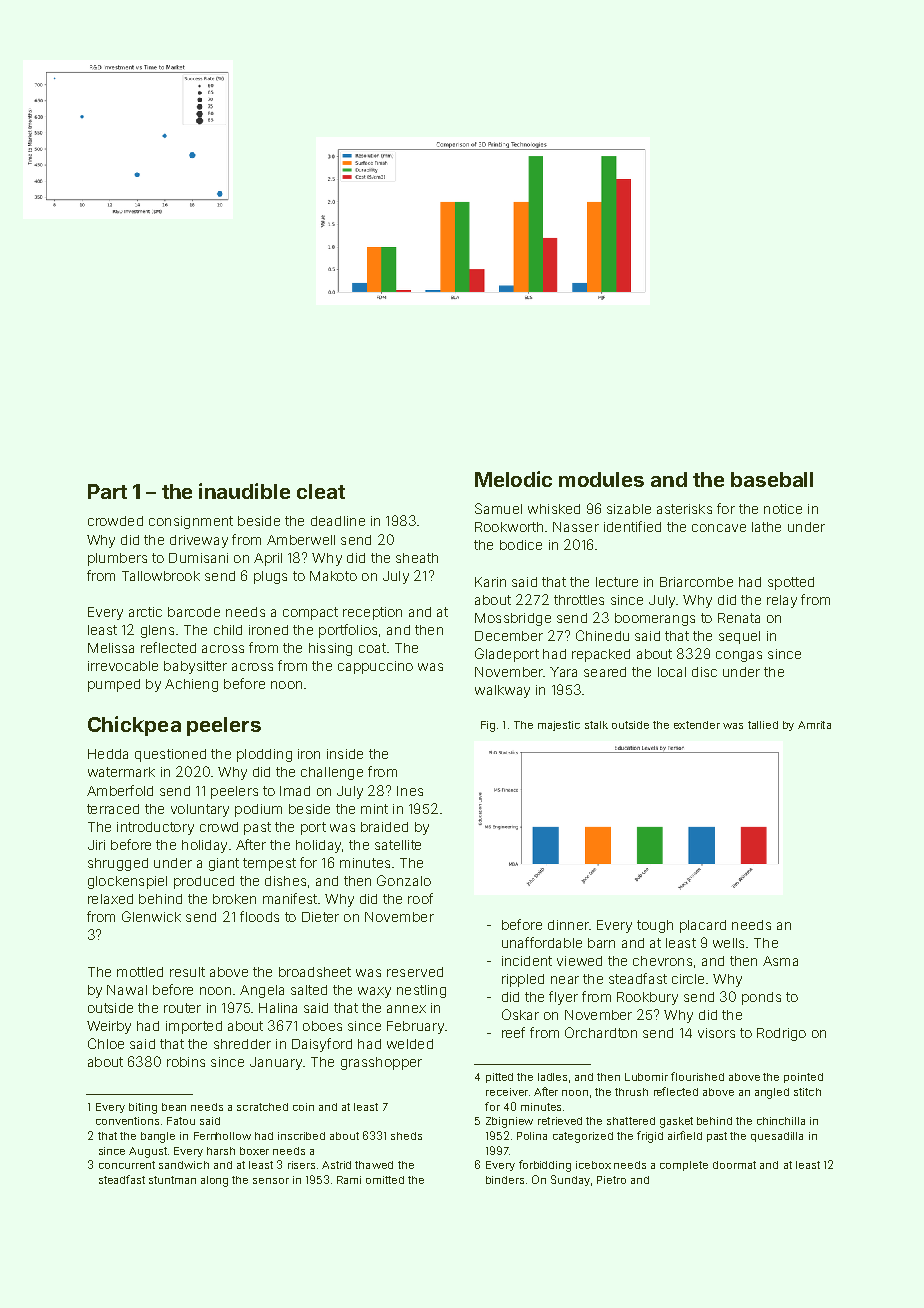 Image resolution: width=924 pixels, height=1308 pixels. I want to click on baseball, so click(772, 479).
